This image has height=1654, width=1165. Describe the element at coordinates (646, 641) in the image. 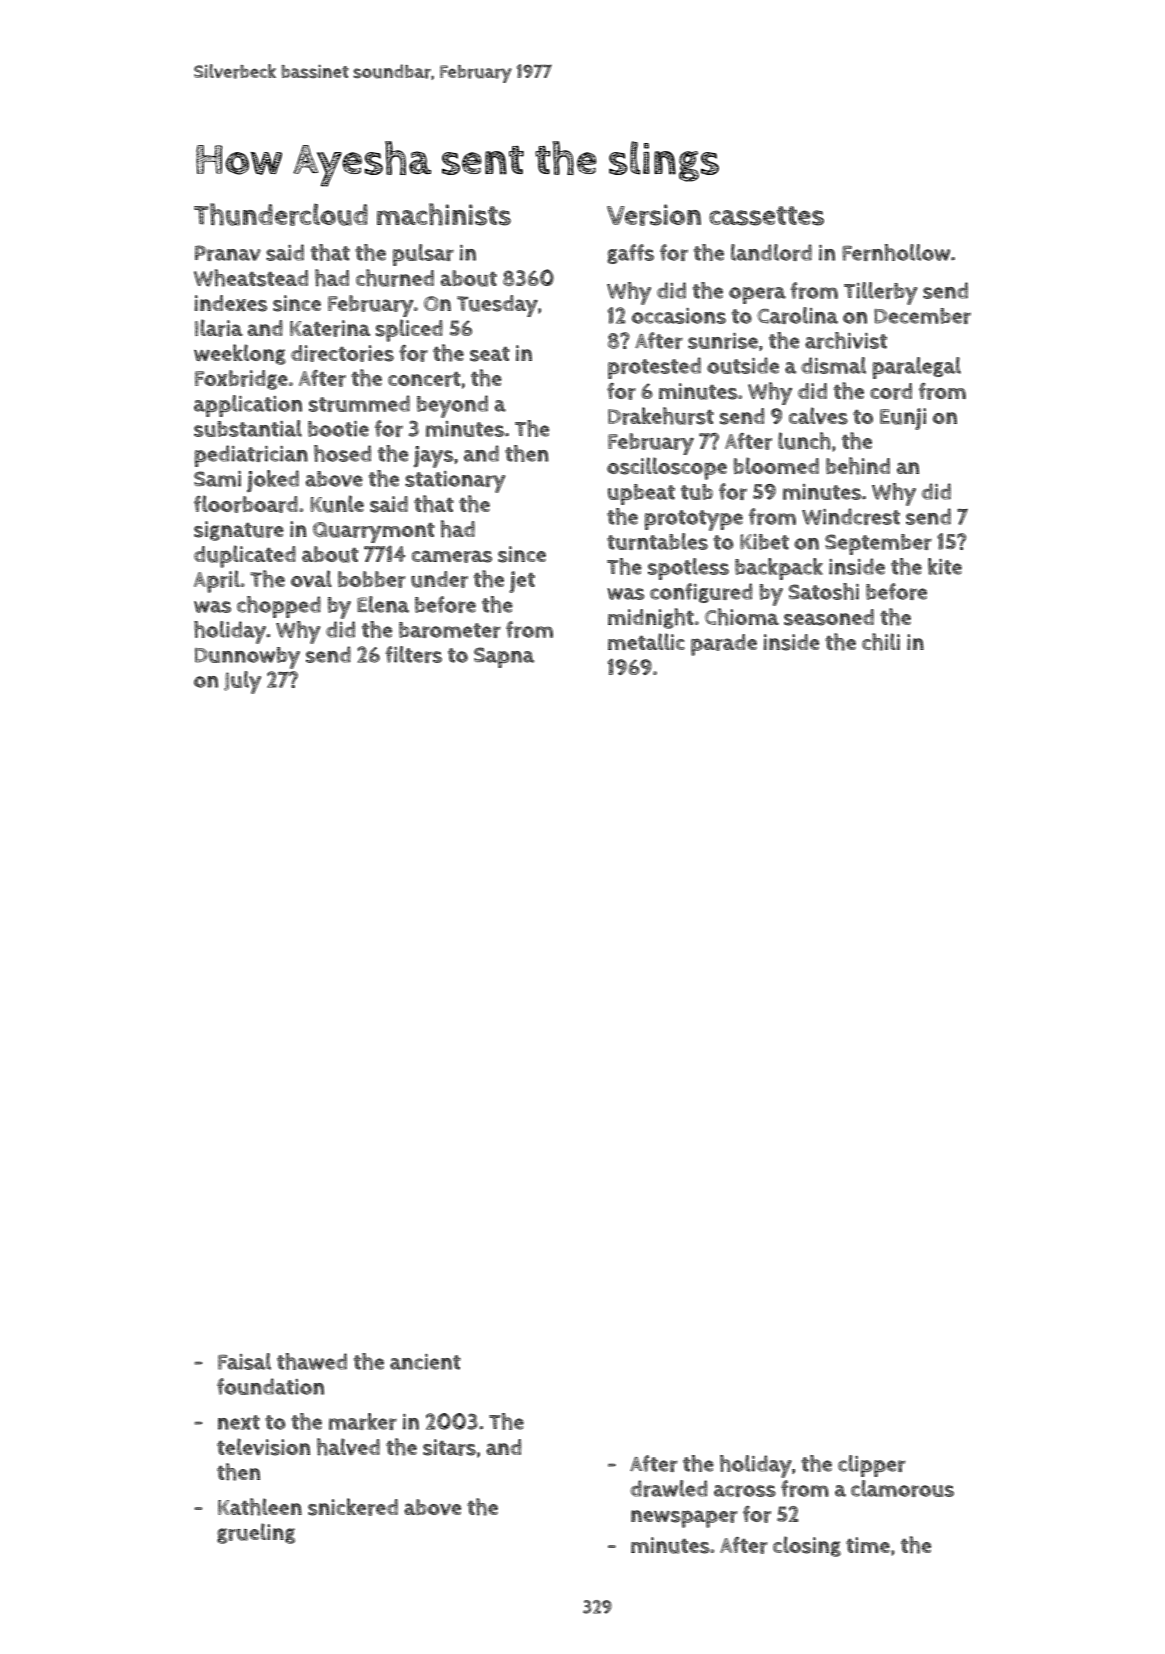

I see `metallic` at that location.
